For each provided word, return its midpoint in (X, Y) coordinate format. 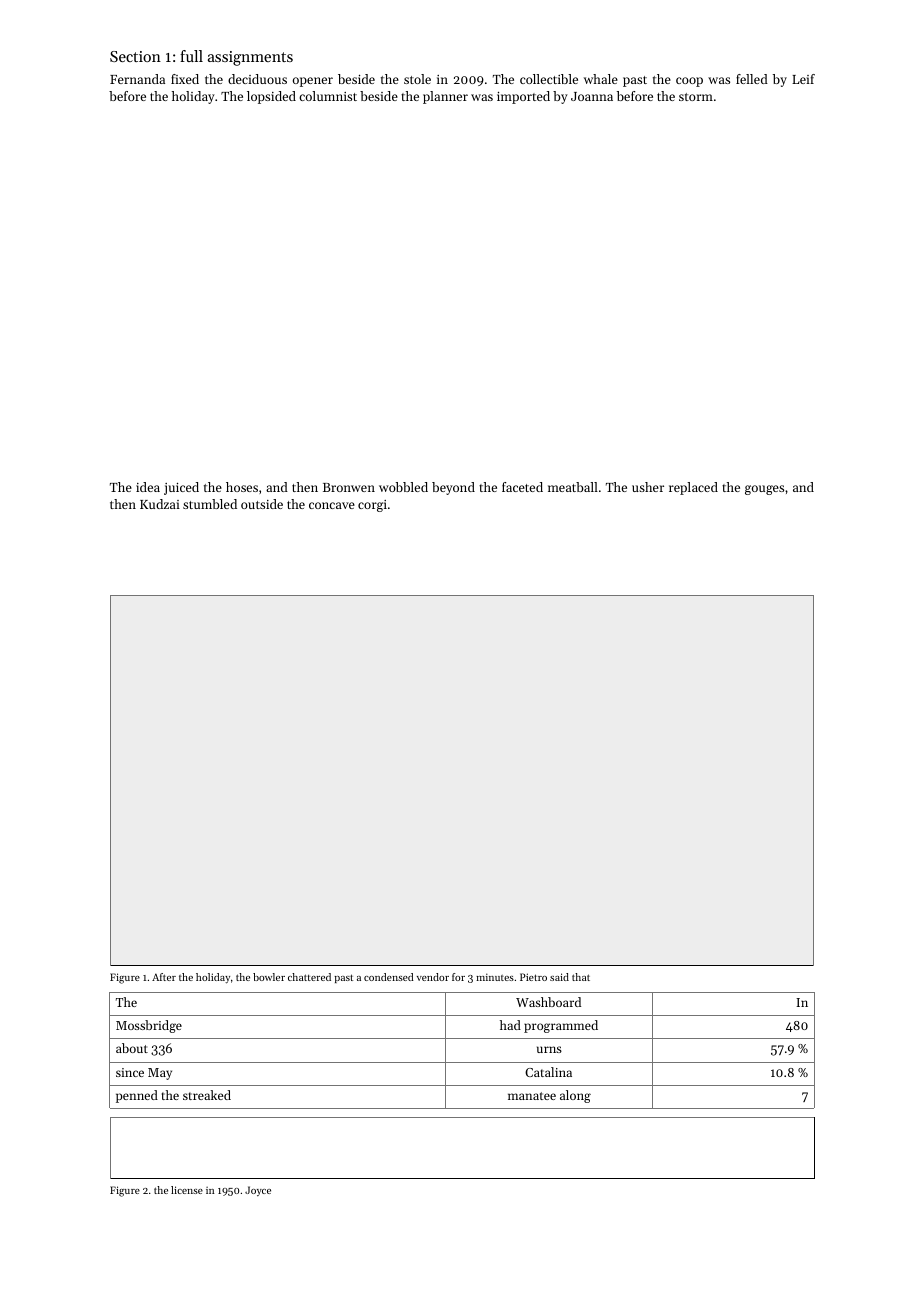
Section (135, 56)
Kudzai (160, 504)
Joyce (258, 1191)
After (164, 977)
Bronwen (349, 487)
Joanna (592, 96)
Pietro (533, 977)
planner (445, 97)
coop (689, 82)
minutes (495, 977)
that (581, 977)
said (559, 977)
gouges (764, 490)
